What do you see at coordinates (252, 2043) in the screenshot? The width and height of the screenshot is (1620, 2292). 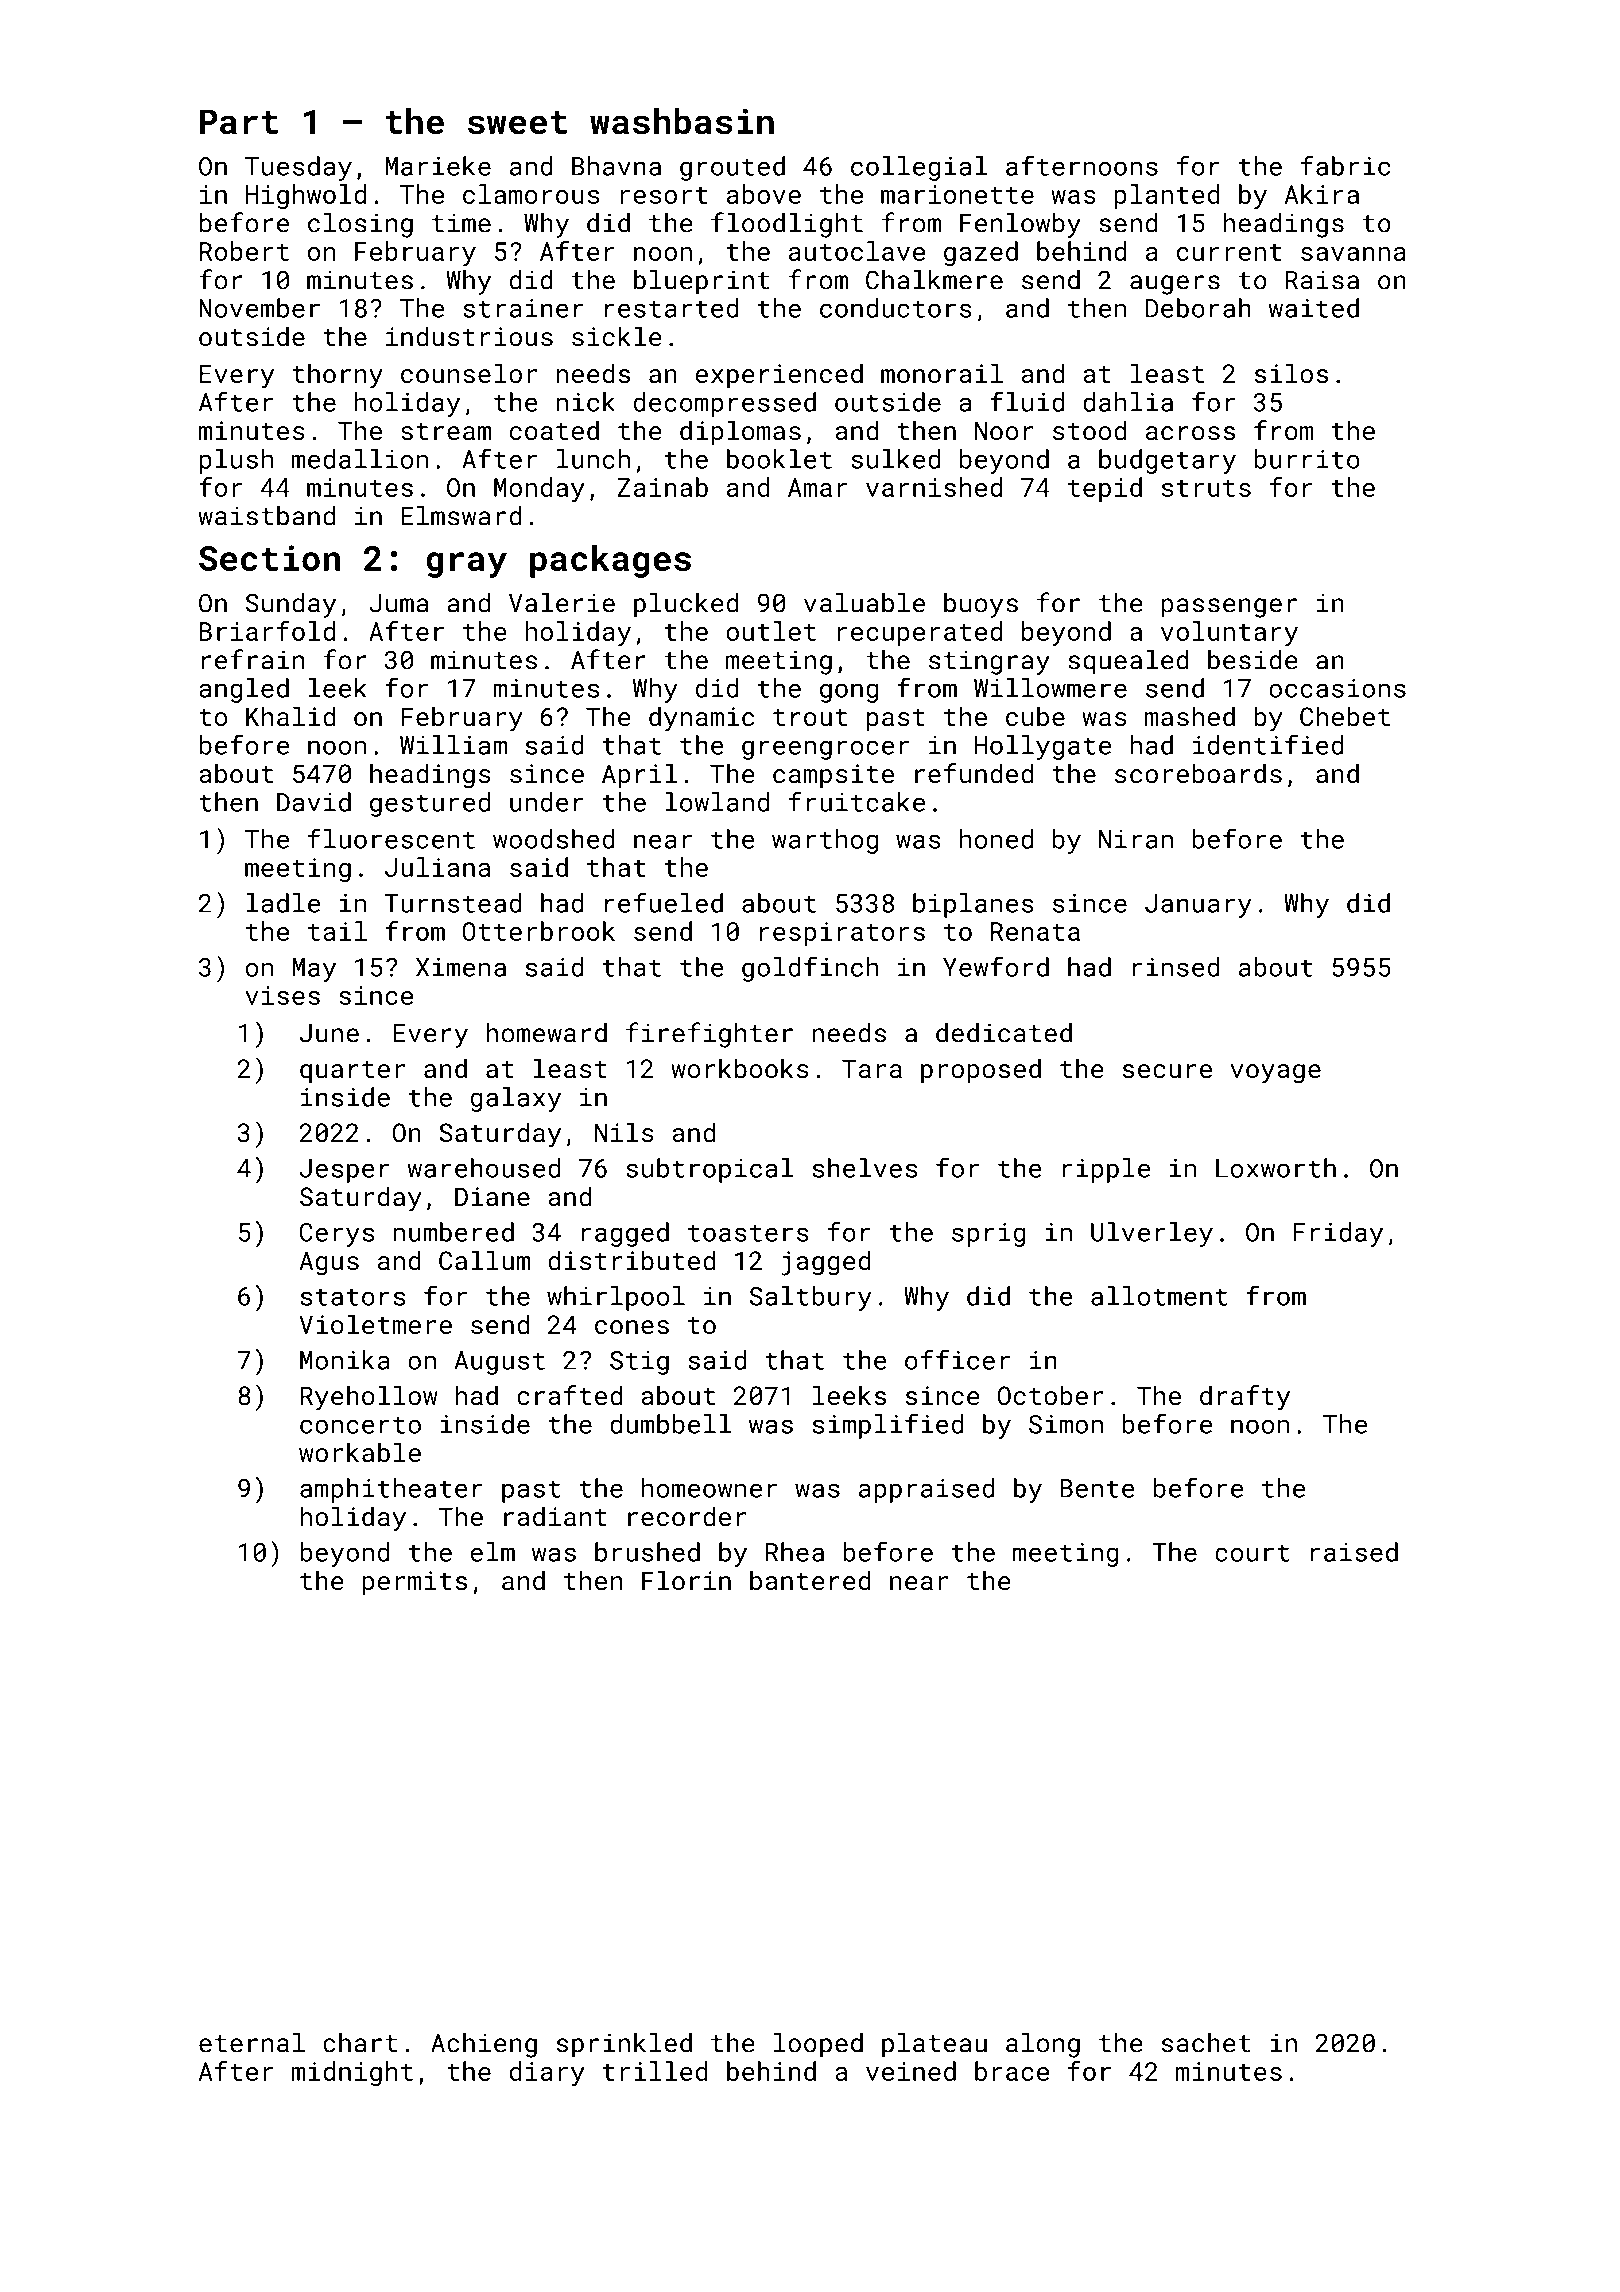 I see `eternal` at bounding box center [252, 2043].
